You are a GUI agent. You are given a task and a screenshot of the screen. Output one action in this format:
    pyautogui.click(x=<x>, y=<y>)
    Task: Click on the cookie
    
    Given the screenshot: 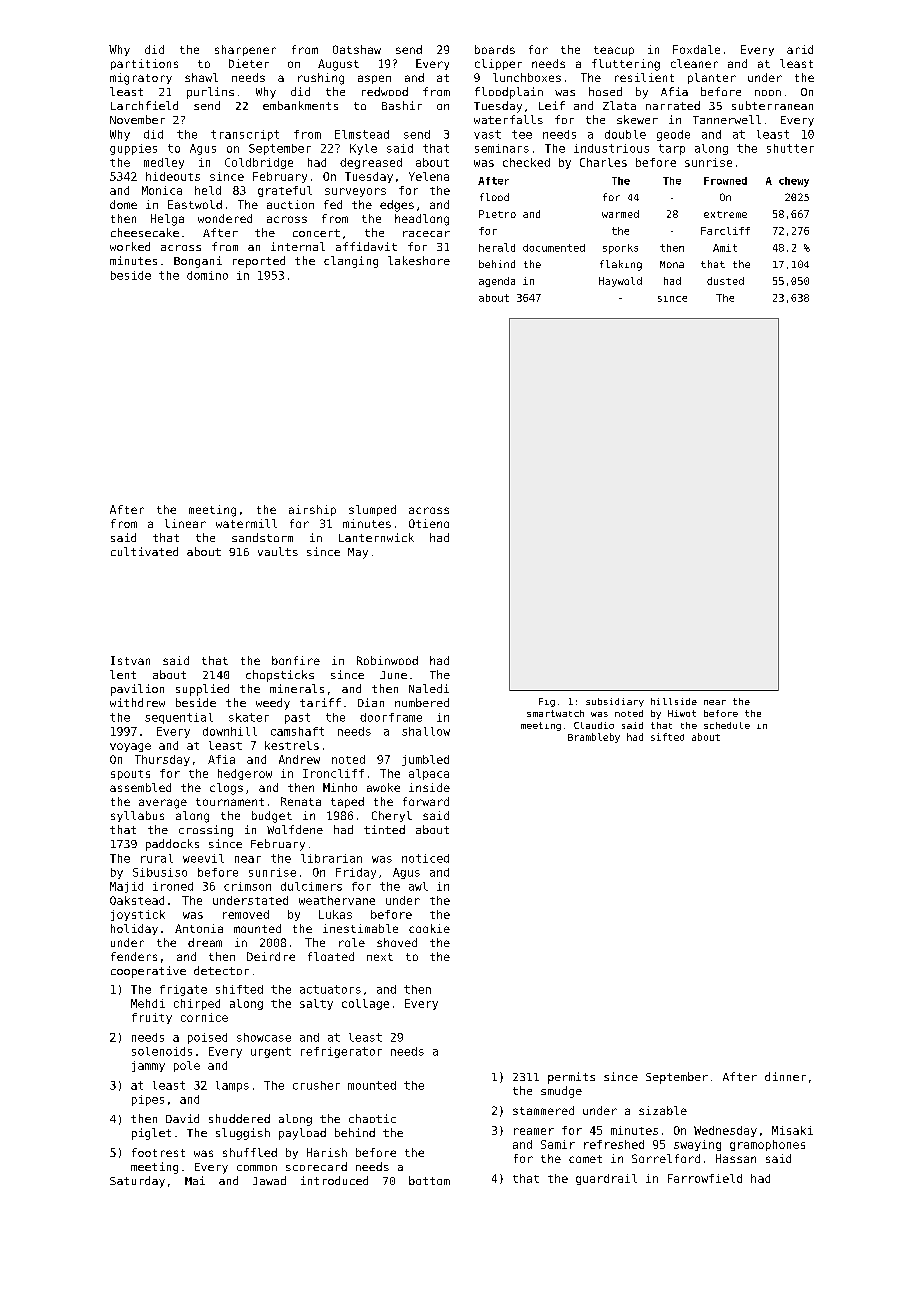 What is the action you would take?
    pyautogui.click(x=429, y=928)
